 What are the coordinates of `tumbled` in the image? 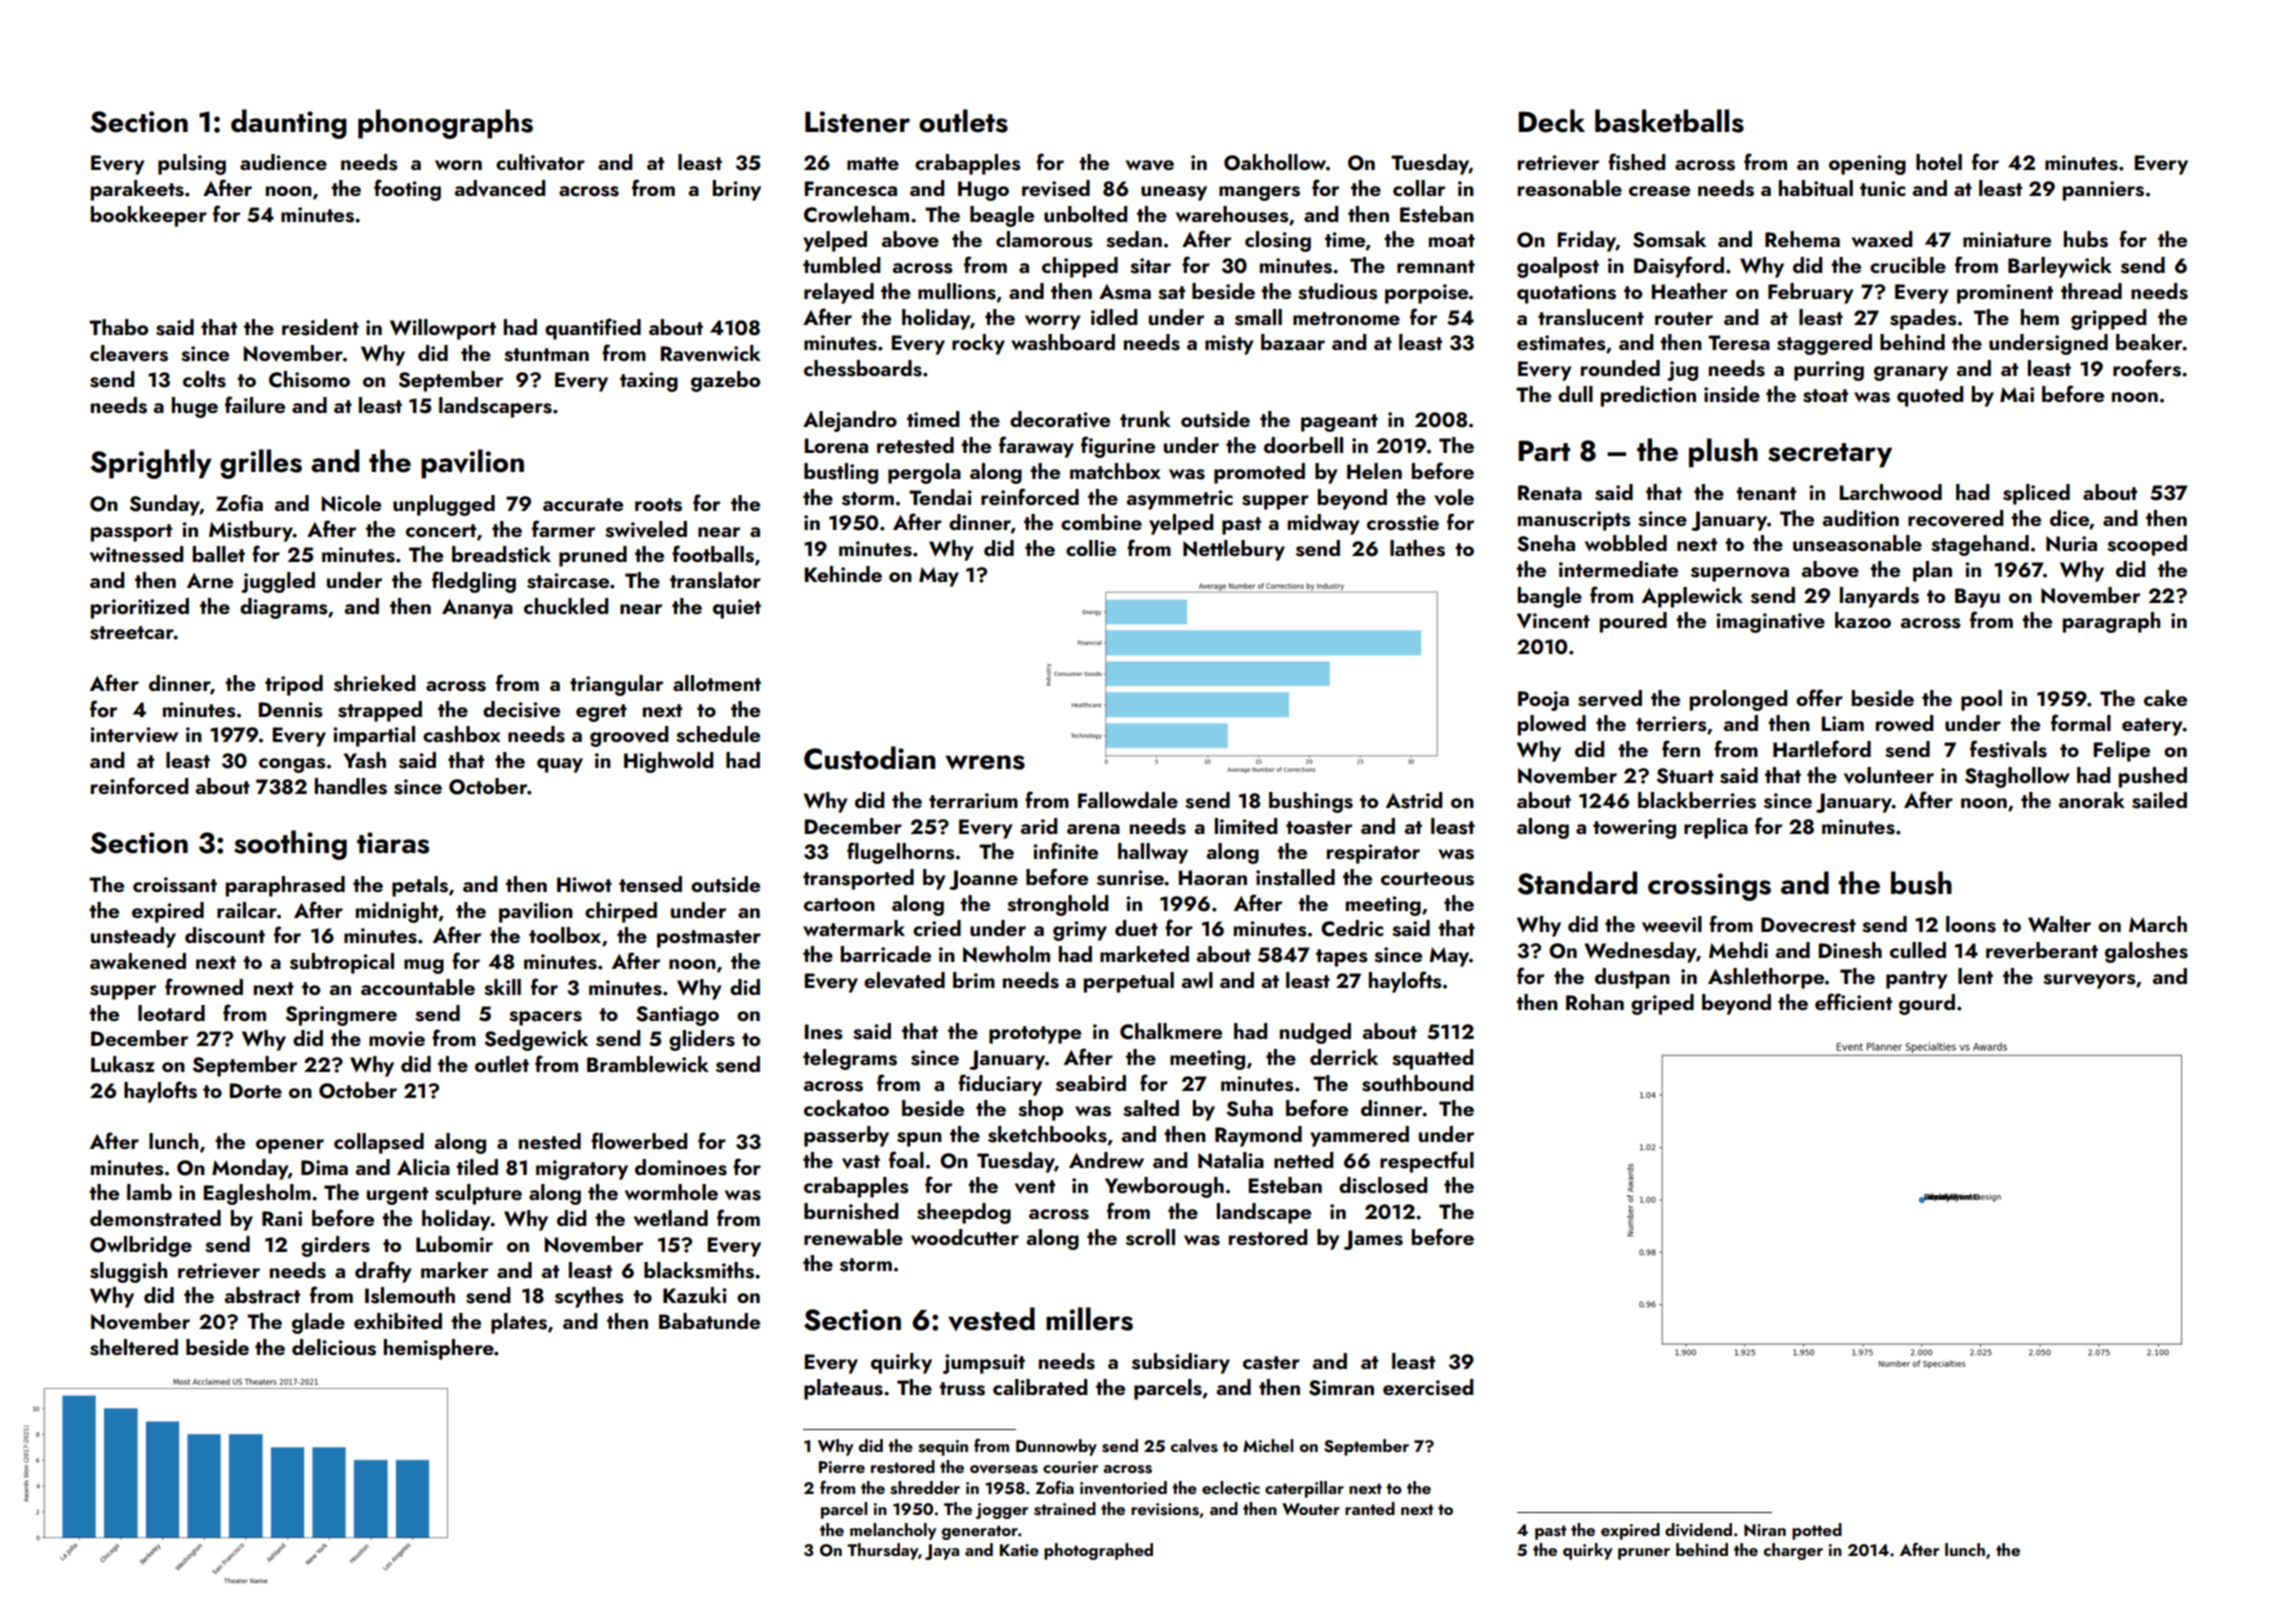 It's located at (842, 265).
